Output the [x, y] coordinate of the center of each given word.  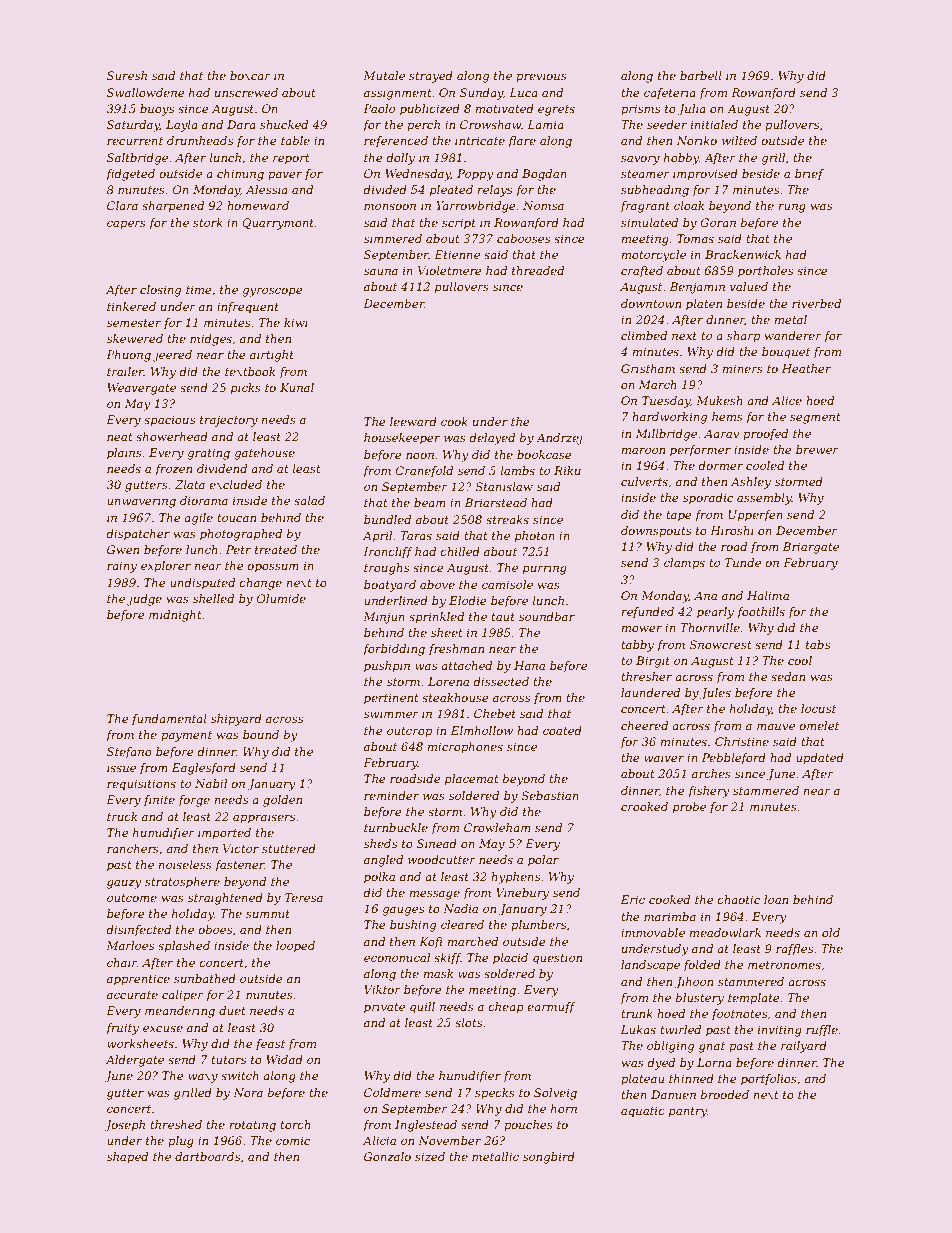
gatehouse [264, 454]
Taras [416, 535]
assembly [764, 499]
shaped [127, 1158]
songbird [549, 1158]
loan [776, 899]
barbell [701, 75]
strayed [431, 77]
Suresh [127, 75]
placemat [472, 780]
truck [122, 816]
